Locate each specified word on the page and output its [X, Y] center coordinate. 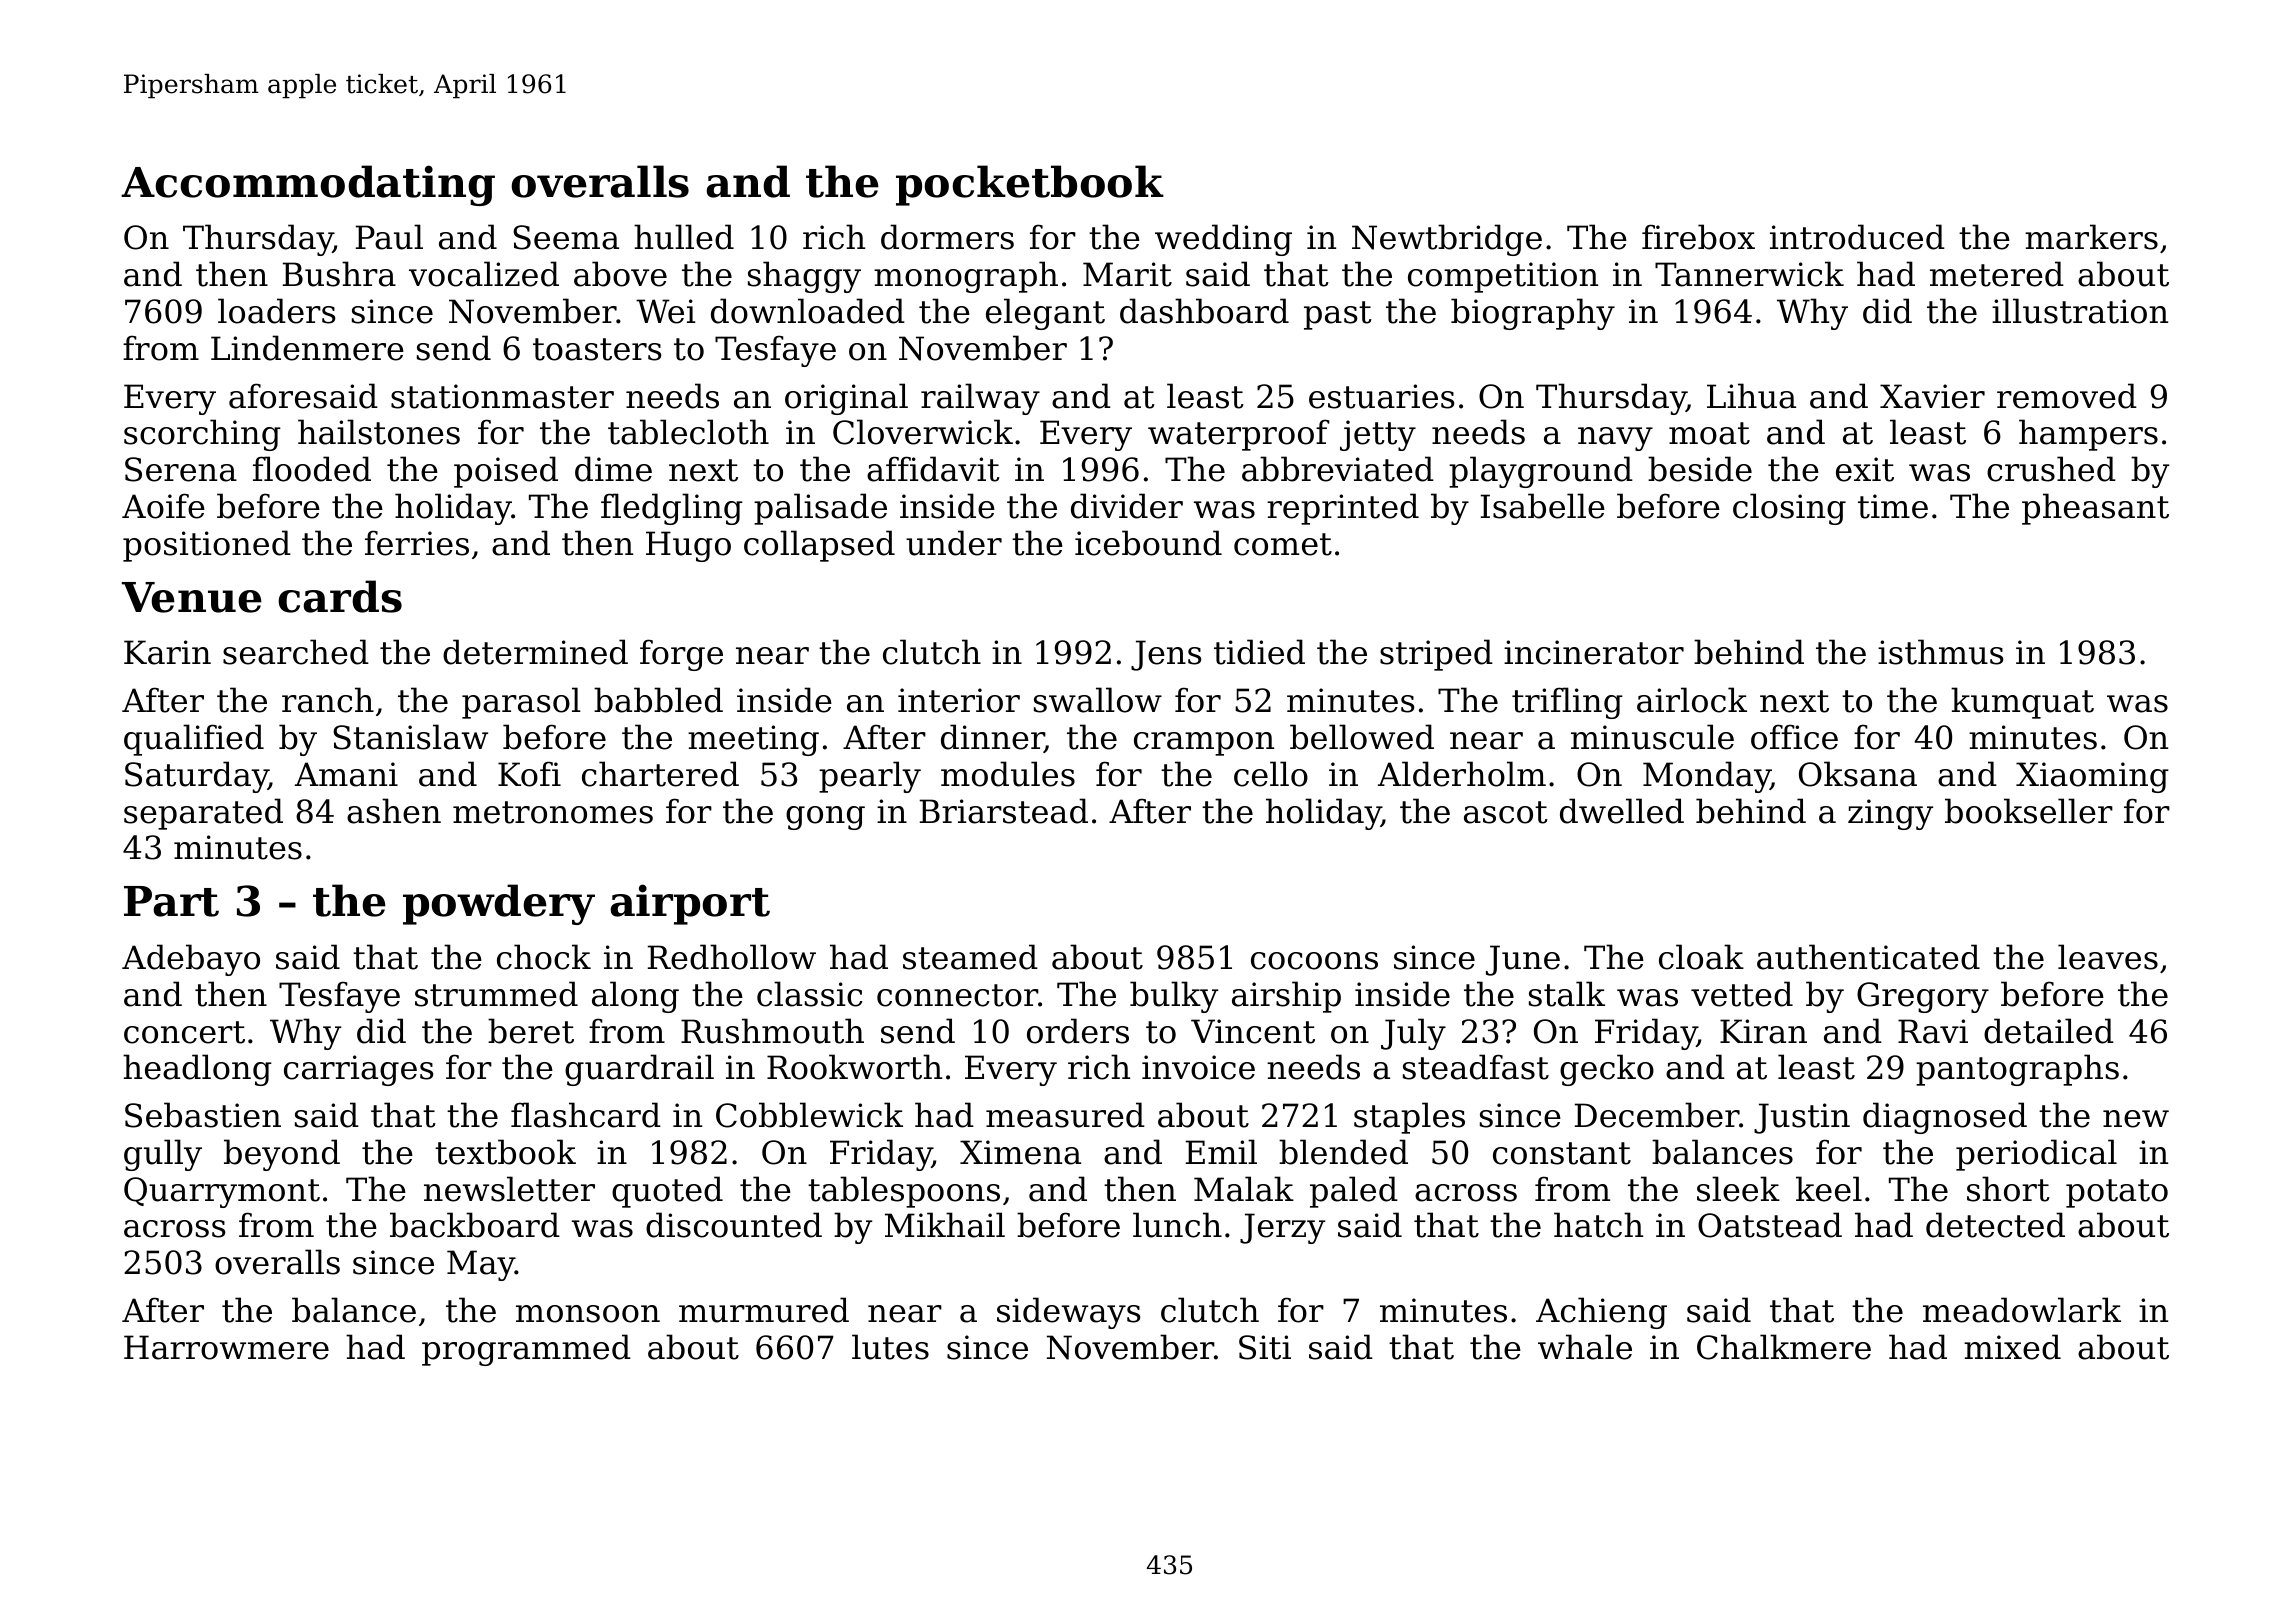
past [1338, 315]
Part [171, 901]
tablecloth [688, 432]
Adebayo [191, 960]
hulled [684, 237]
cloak [1701, 957]
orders [1078, 1031]
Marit [1127, 274]
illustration [2080, 311]
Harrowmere [226, 1347]
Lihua [1751, 396]
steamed [970, 957]
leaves [2108, 957]
